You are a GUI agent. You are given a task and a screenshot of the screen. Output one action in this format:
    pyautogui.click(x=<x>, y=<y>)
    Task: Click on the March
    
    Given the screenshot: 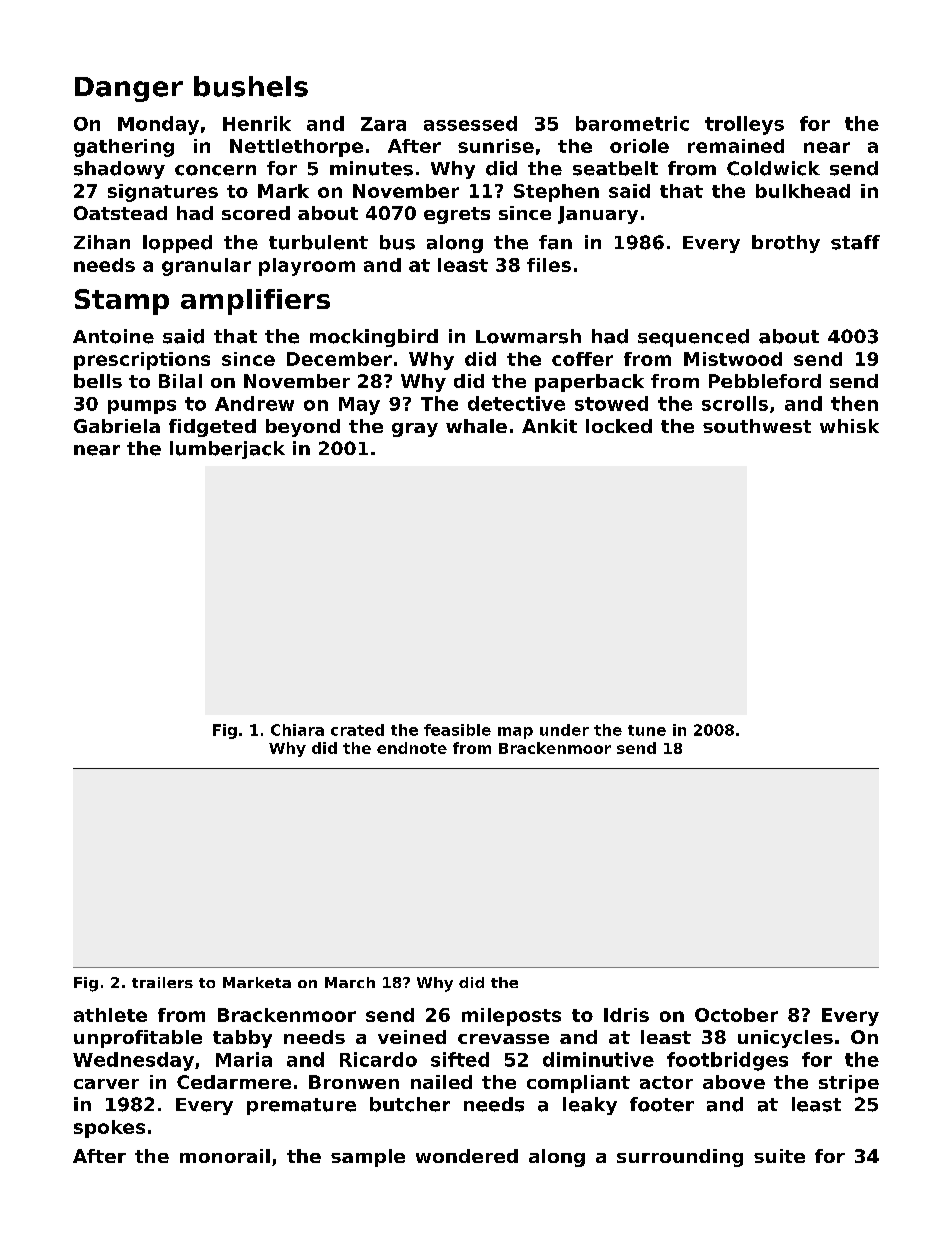 What is the action you would take?
    pyautogui.click(x=350, y=982)
